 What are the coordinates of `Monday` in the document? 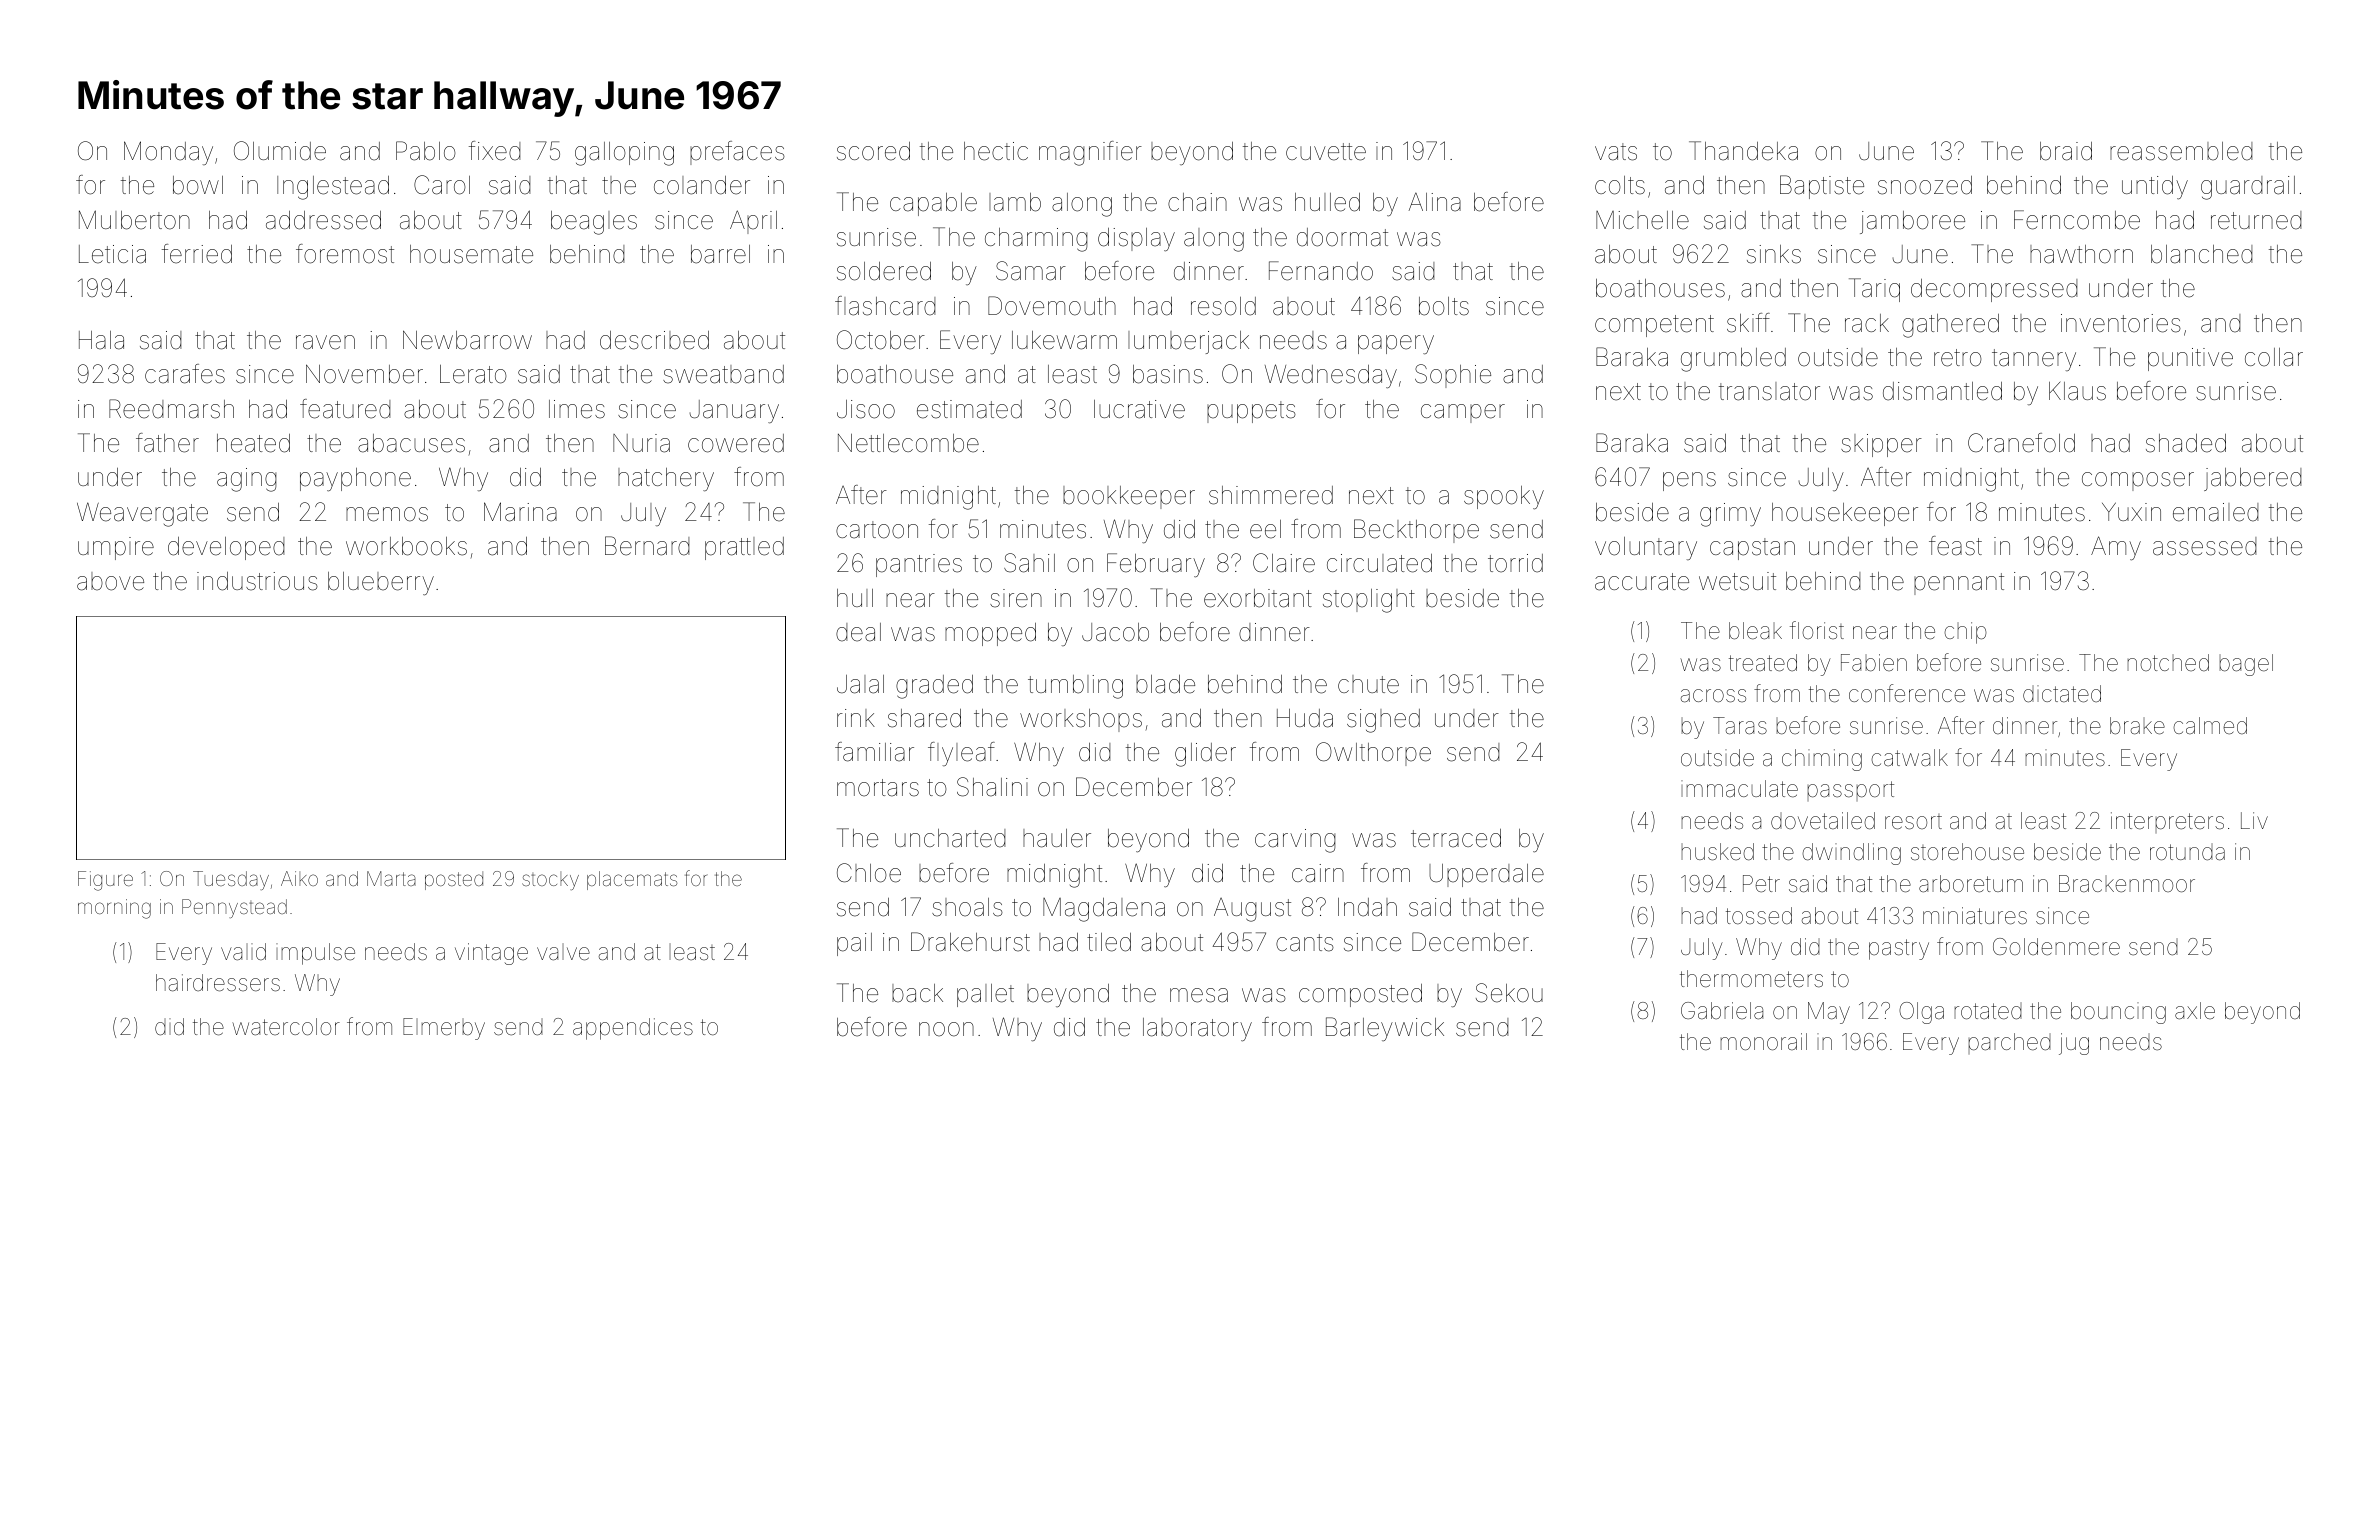 It's located at (168, 153).
